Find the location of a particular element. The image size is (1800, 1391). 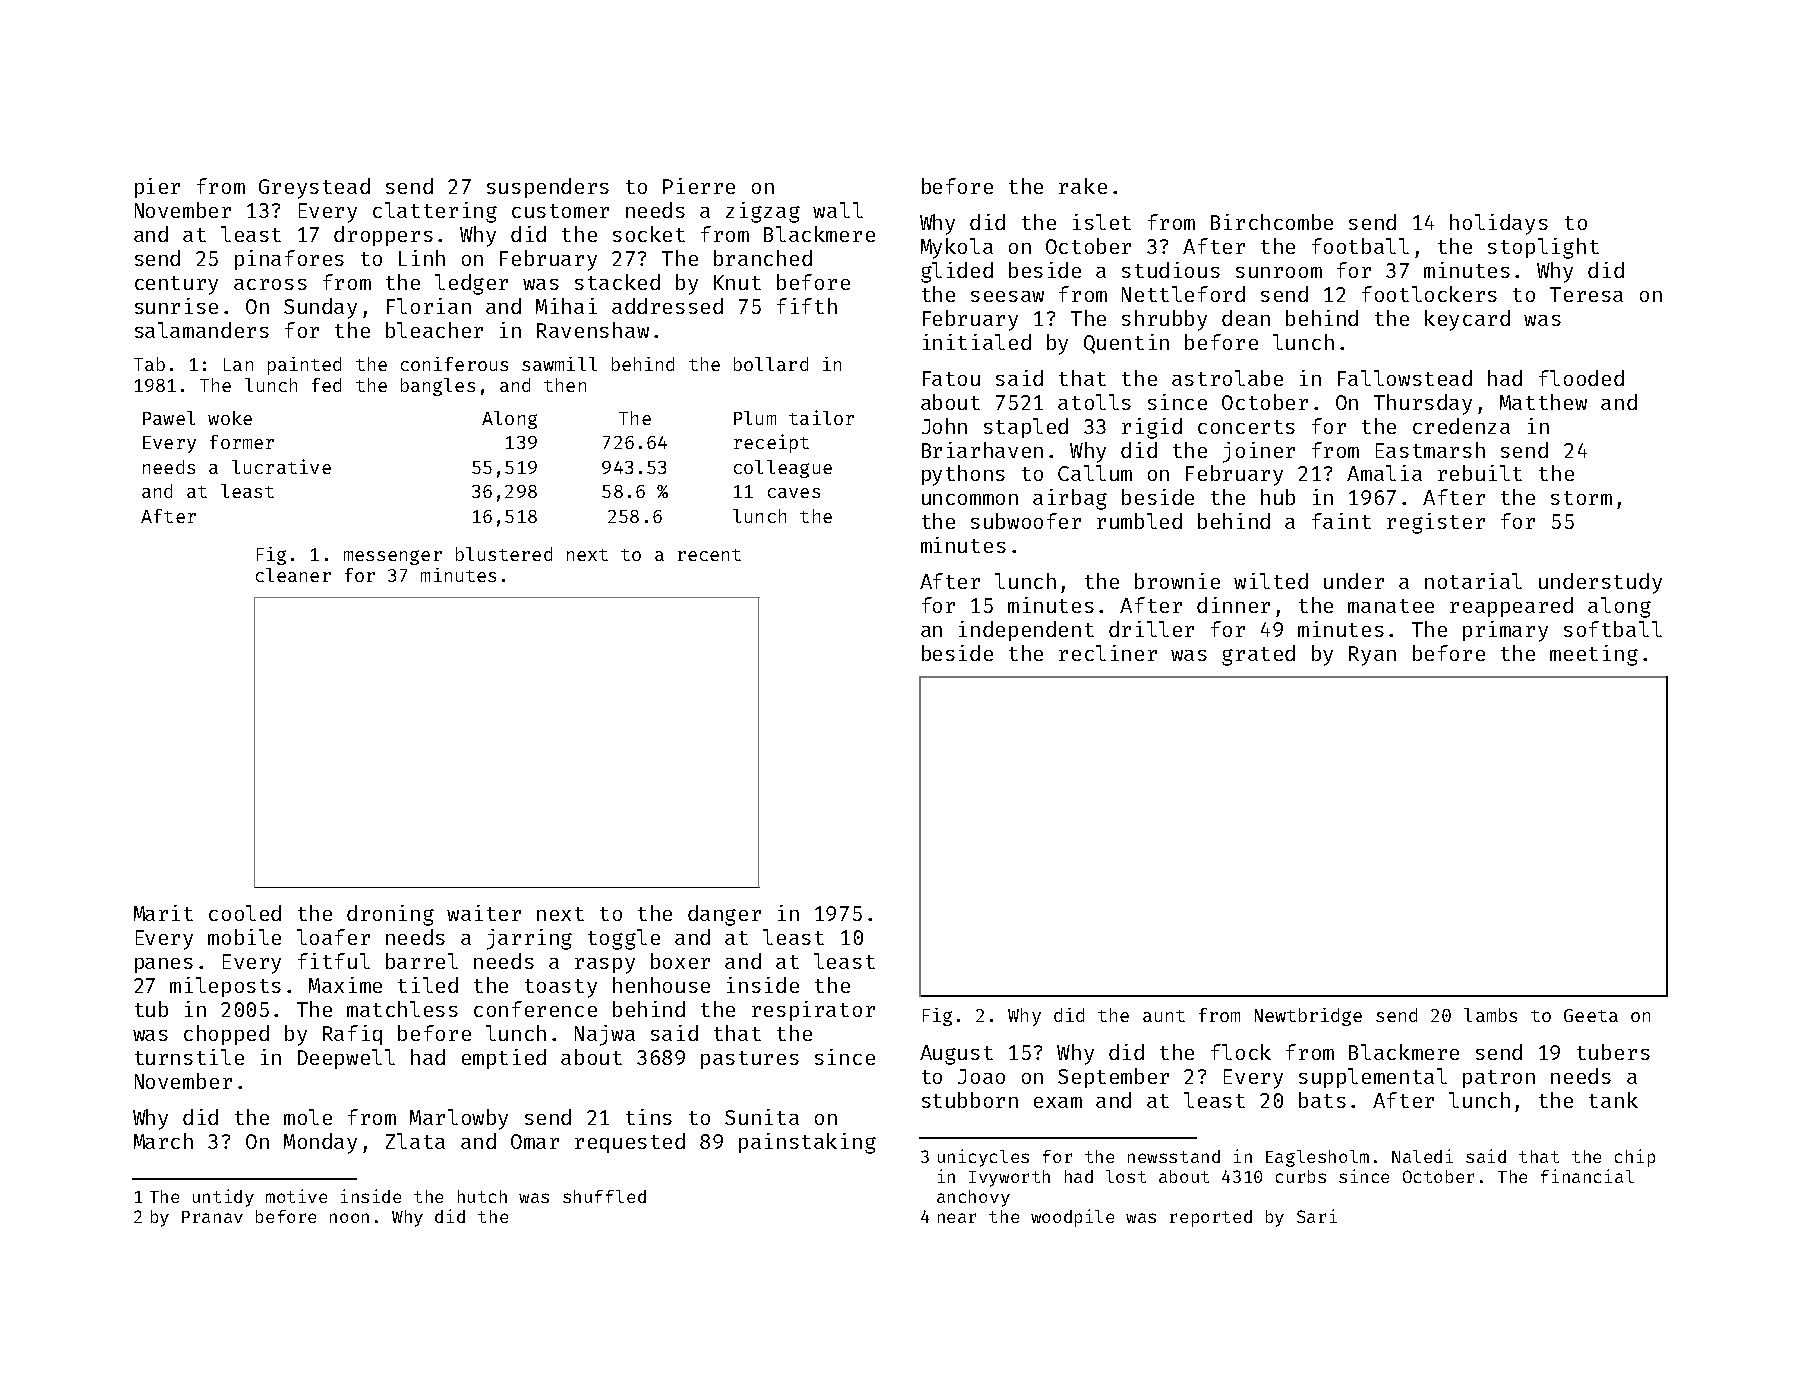

cleaner is located at coordinates (293, 575).
